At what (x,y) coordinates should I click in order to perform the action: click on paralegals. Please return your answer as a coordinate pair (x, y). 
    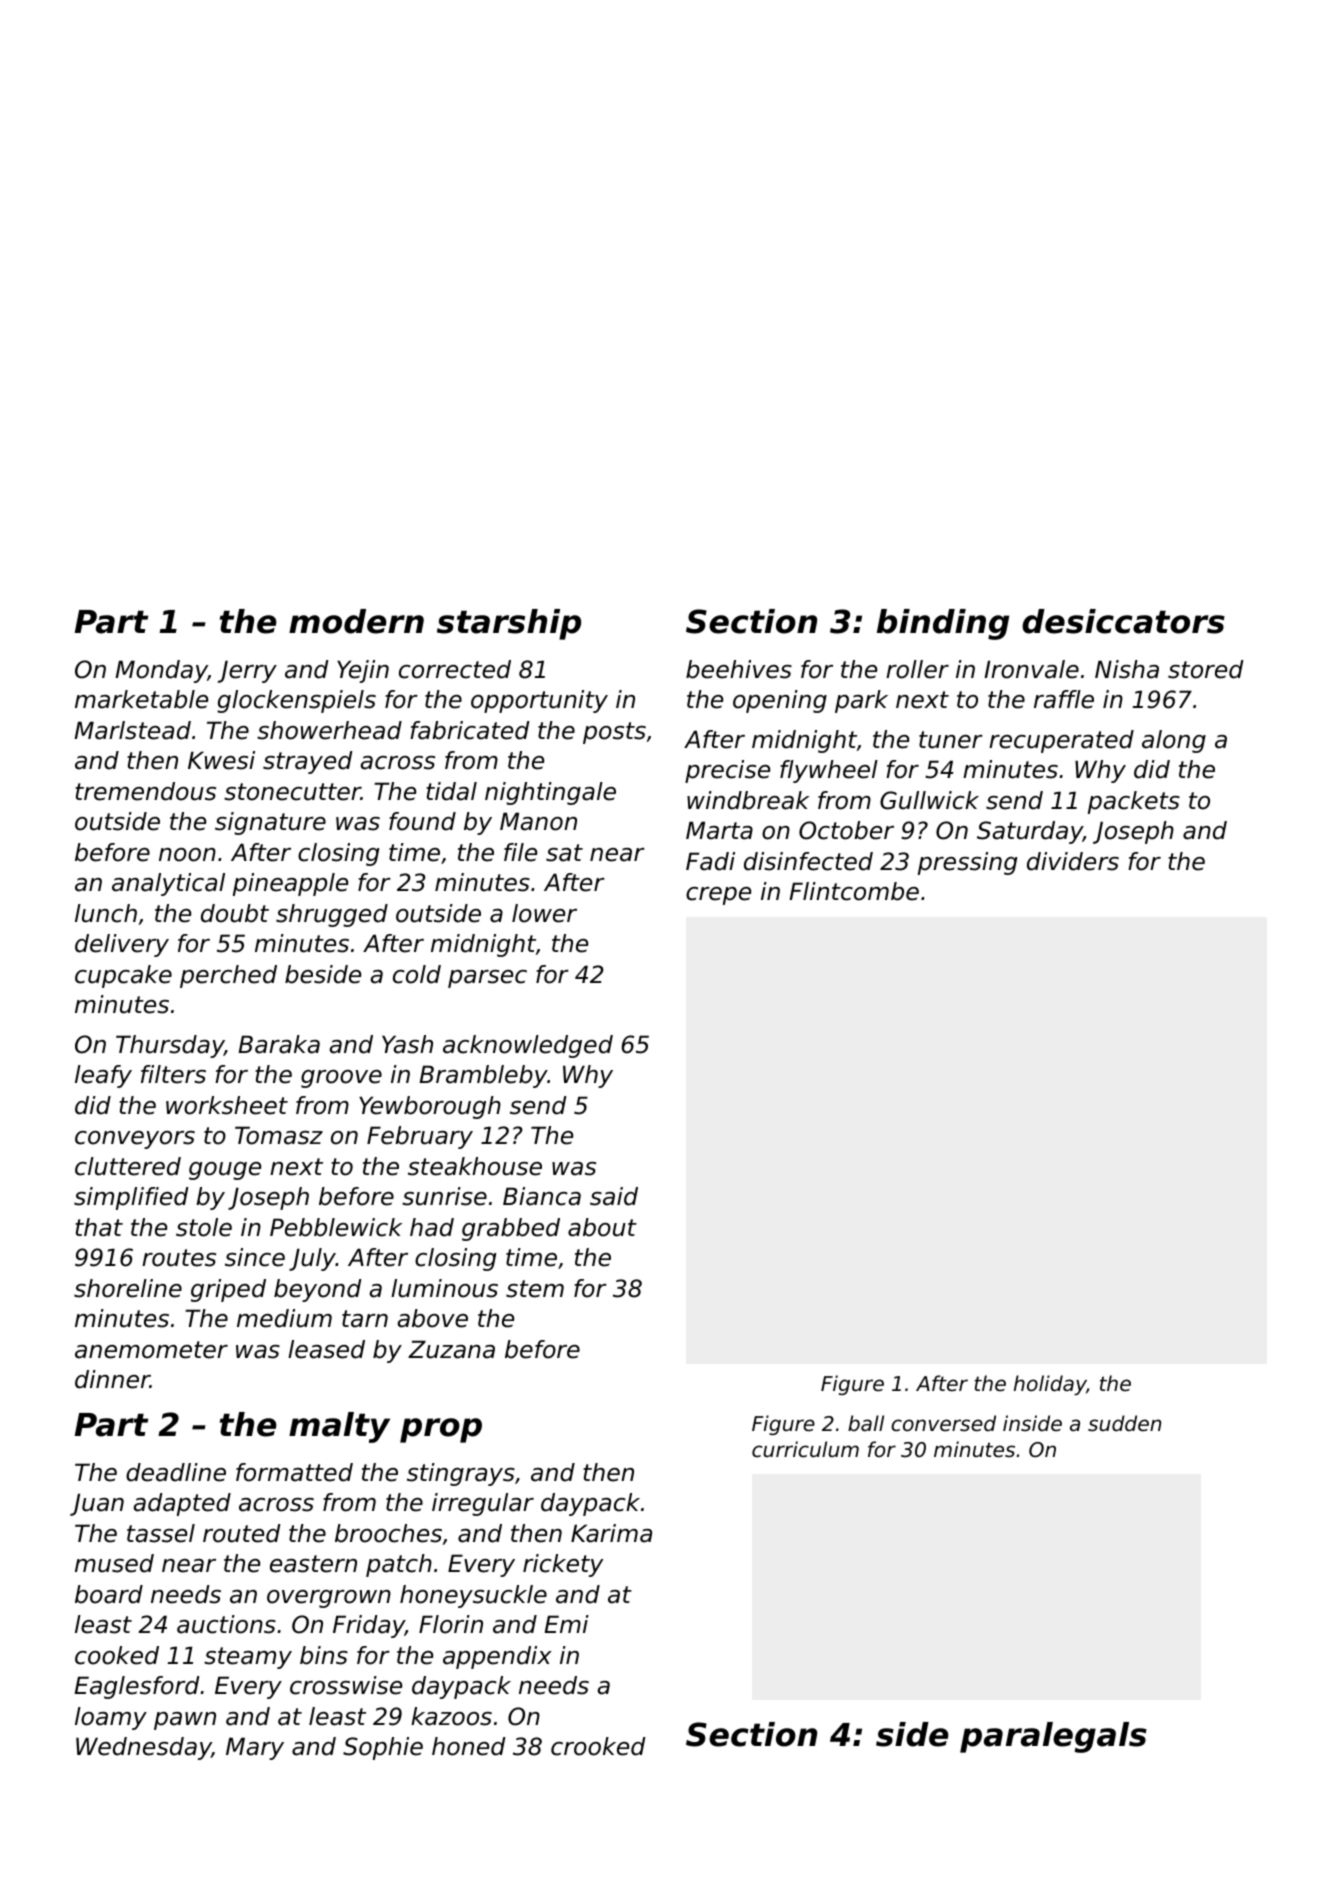
    Looking at the image, I should click on (1053, 1737).
